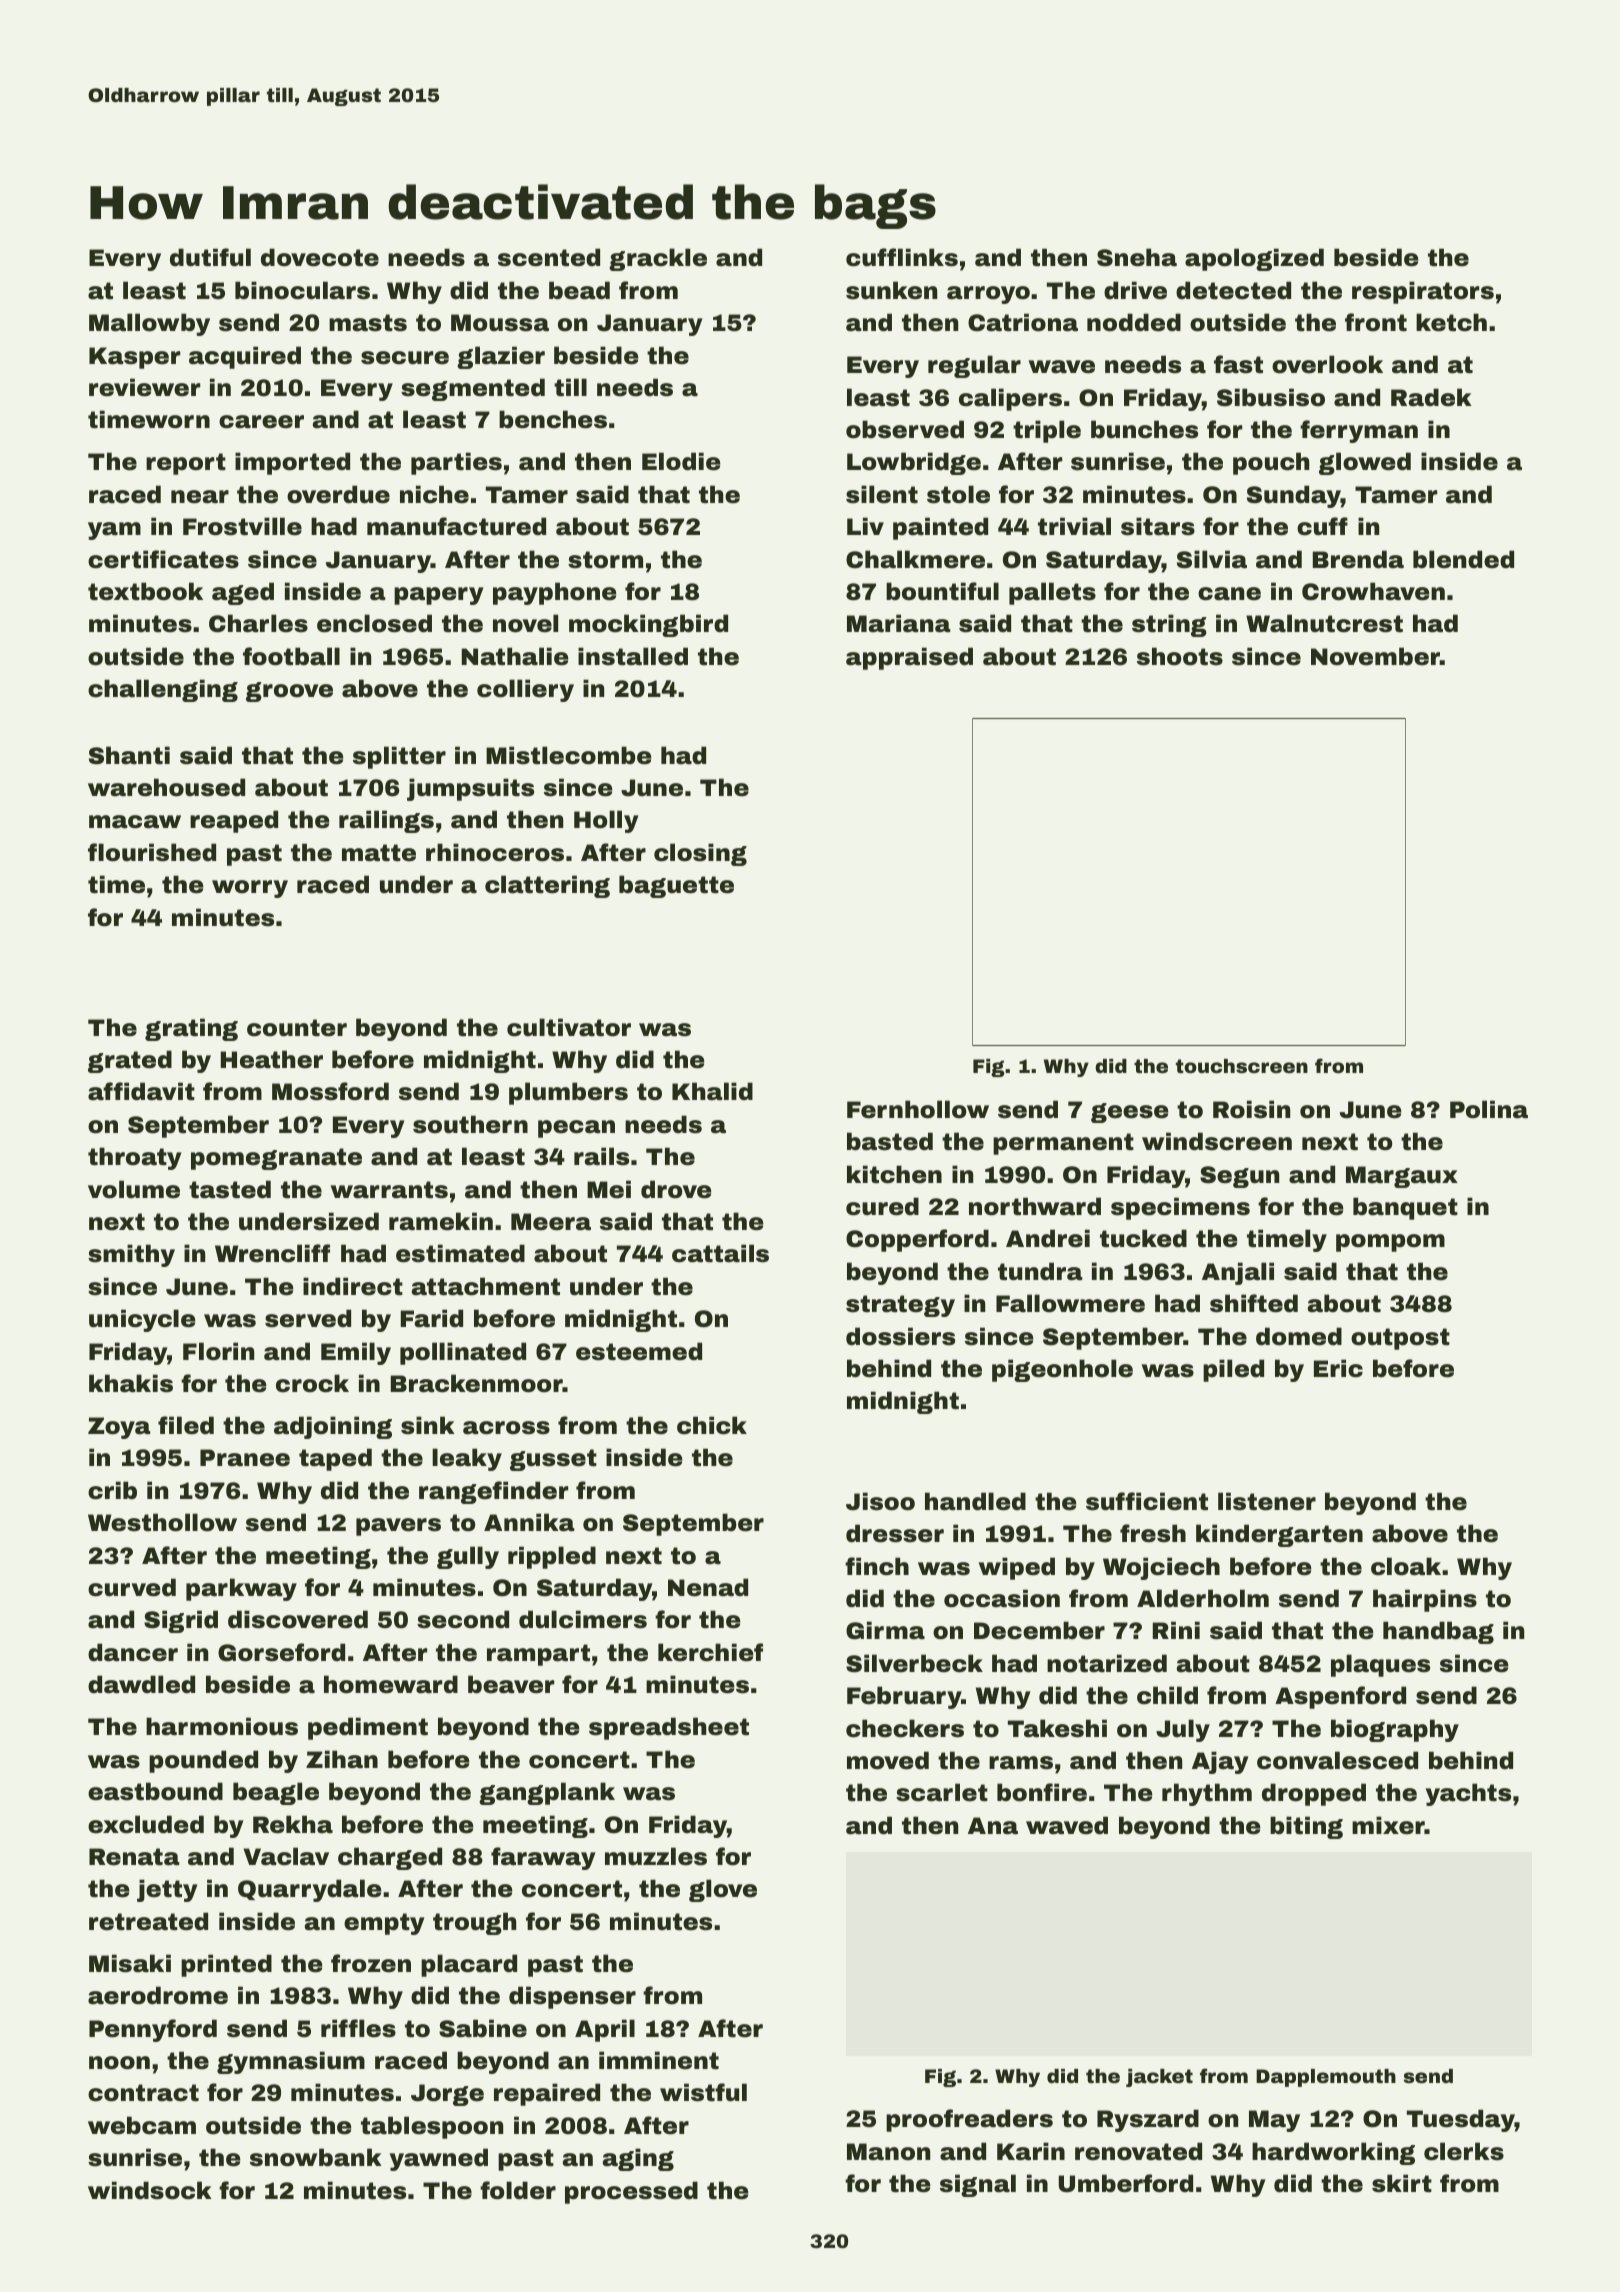  Describe the element at coordinates (258, 623) in the screenshot. I see `Charles` at that location.
